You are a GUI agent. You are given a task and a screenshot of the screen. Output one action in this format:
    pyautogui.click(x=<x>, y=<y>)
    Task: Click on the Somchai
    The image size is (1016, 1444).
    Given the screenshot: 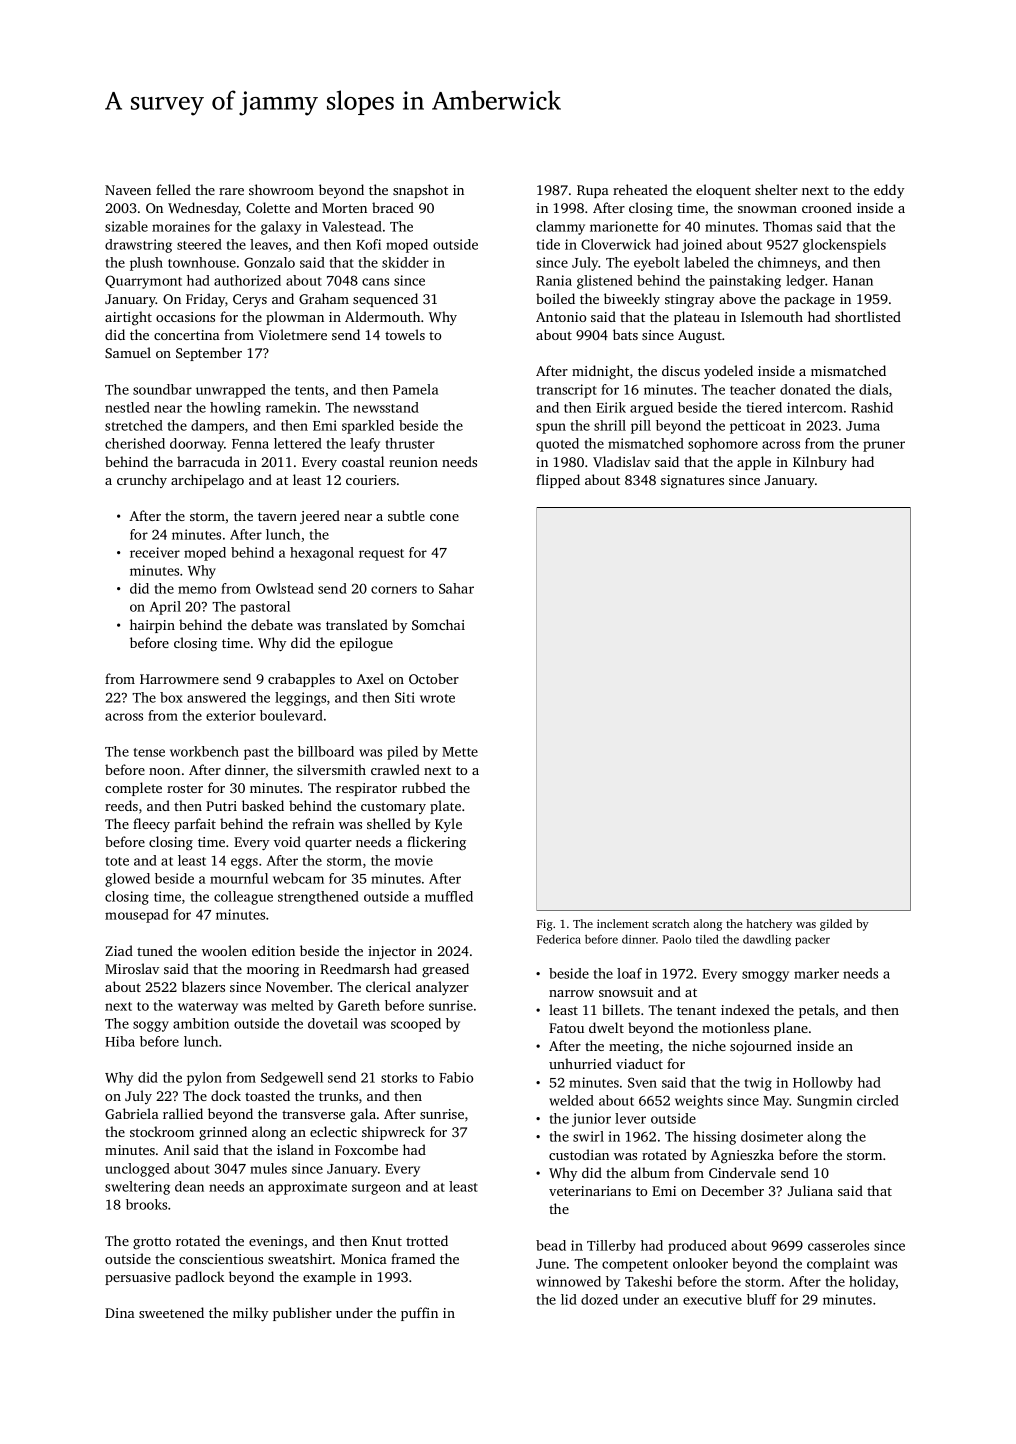 What is the action you would take?
    pyautogui.click(x=438, y=624)
